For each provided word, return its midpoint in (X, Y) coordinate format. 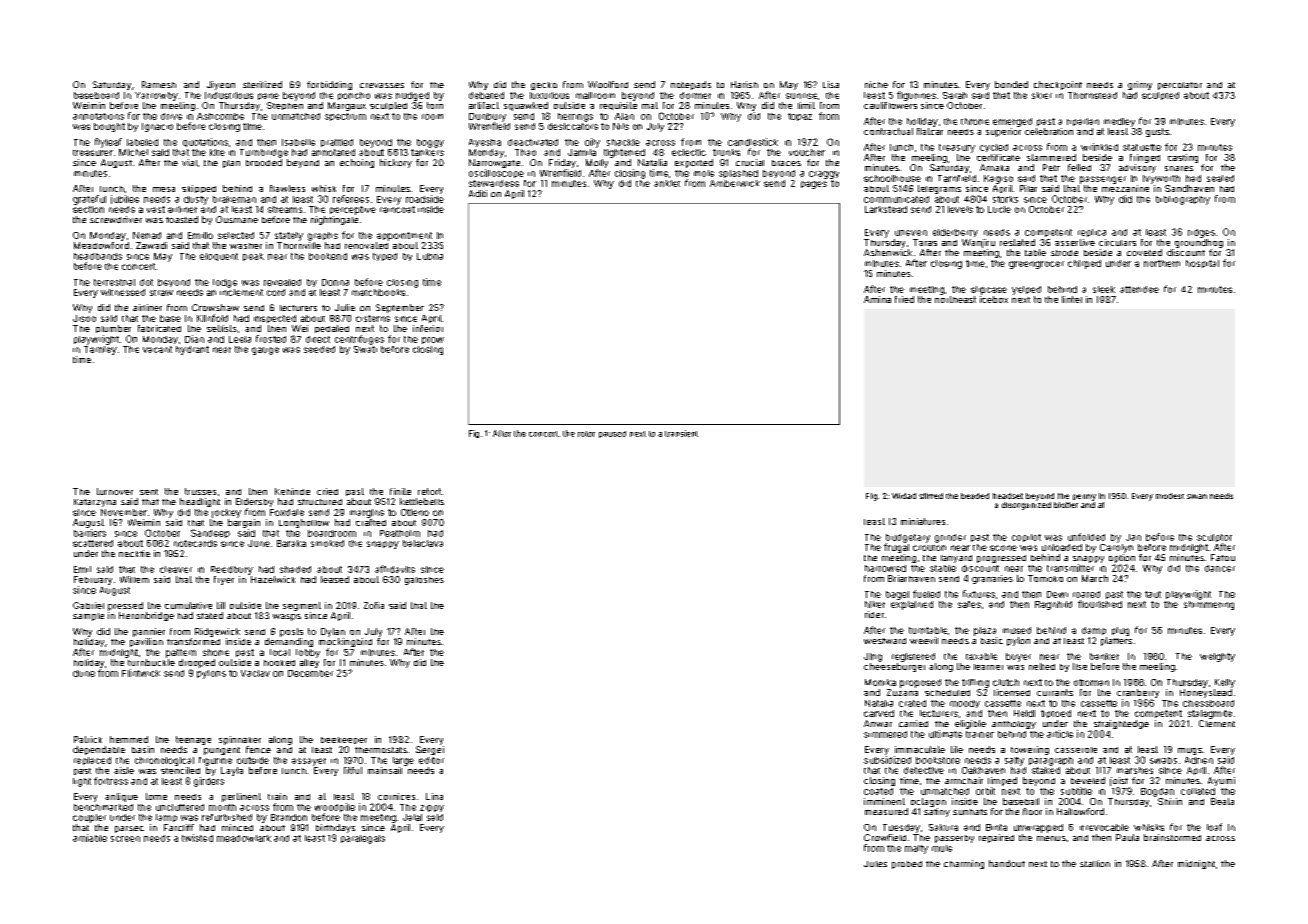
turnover (115, 491)
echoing (357, 163)
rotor (586, 434)
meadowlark (244, 838)
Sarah (955, 95)
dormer (695, 95)
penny (1084, 497)
